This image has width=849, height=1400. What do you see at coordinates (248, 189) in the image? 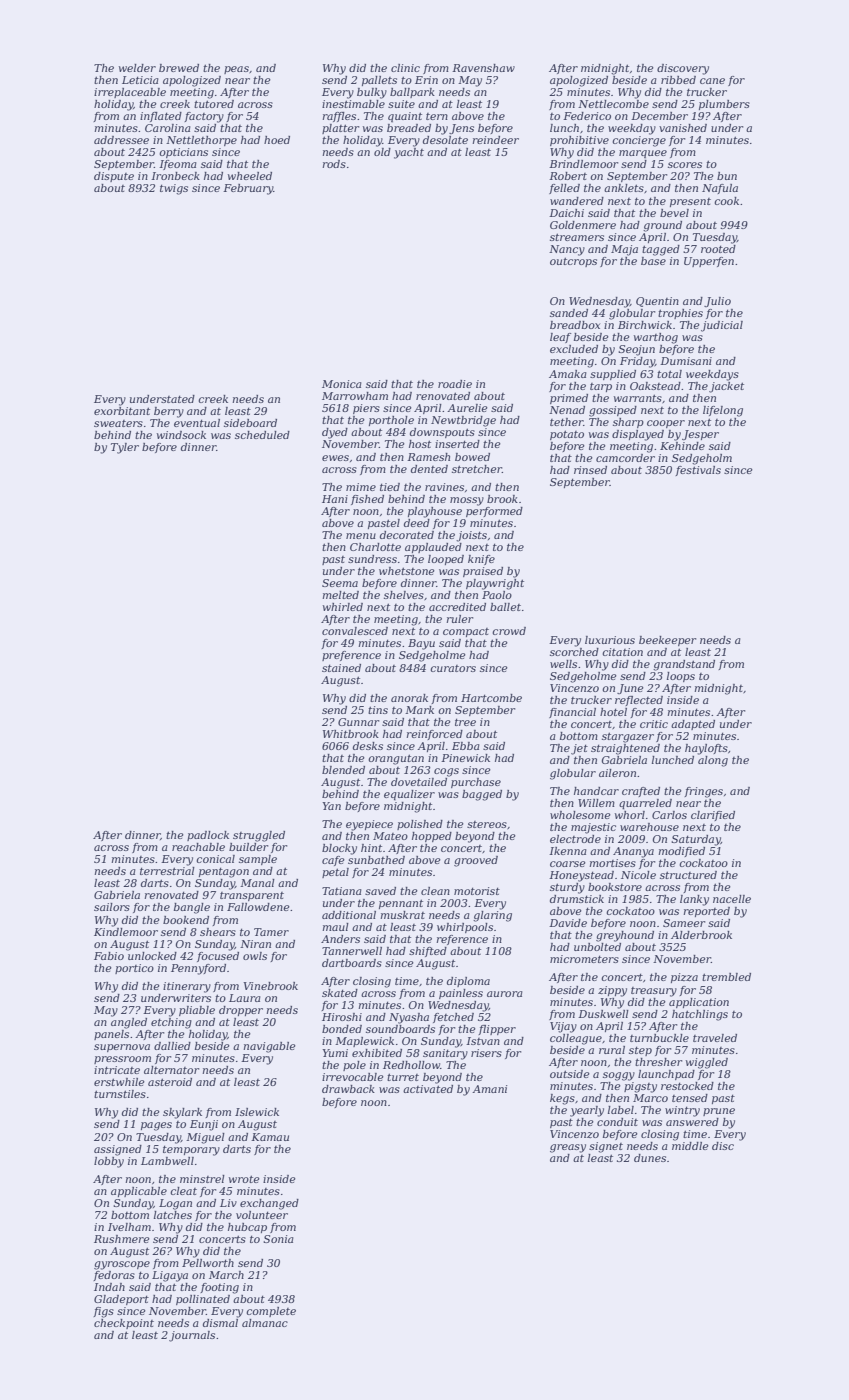
I see `February` at bounding box center [248, 189].
